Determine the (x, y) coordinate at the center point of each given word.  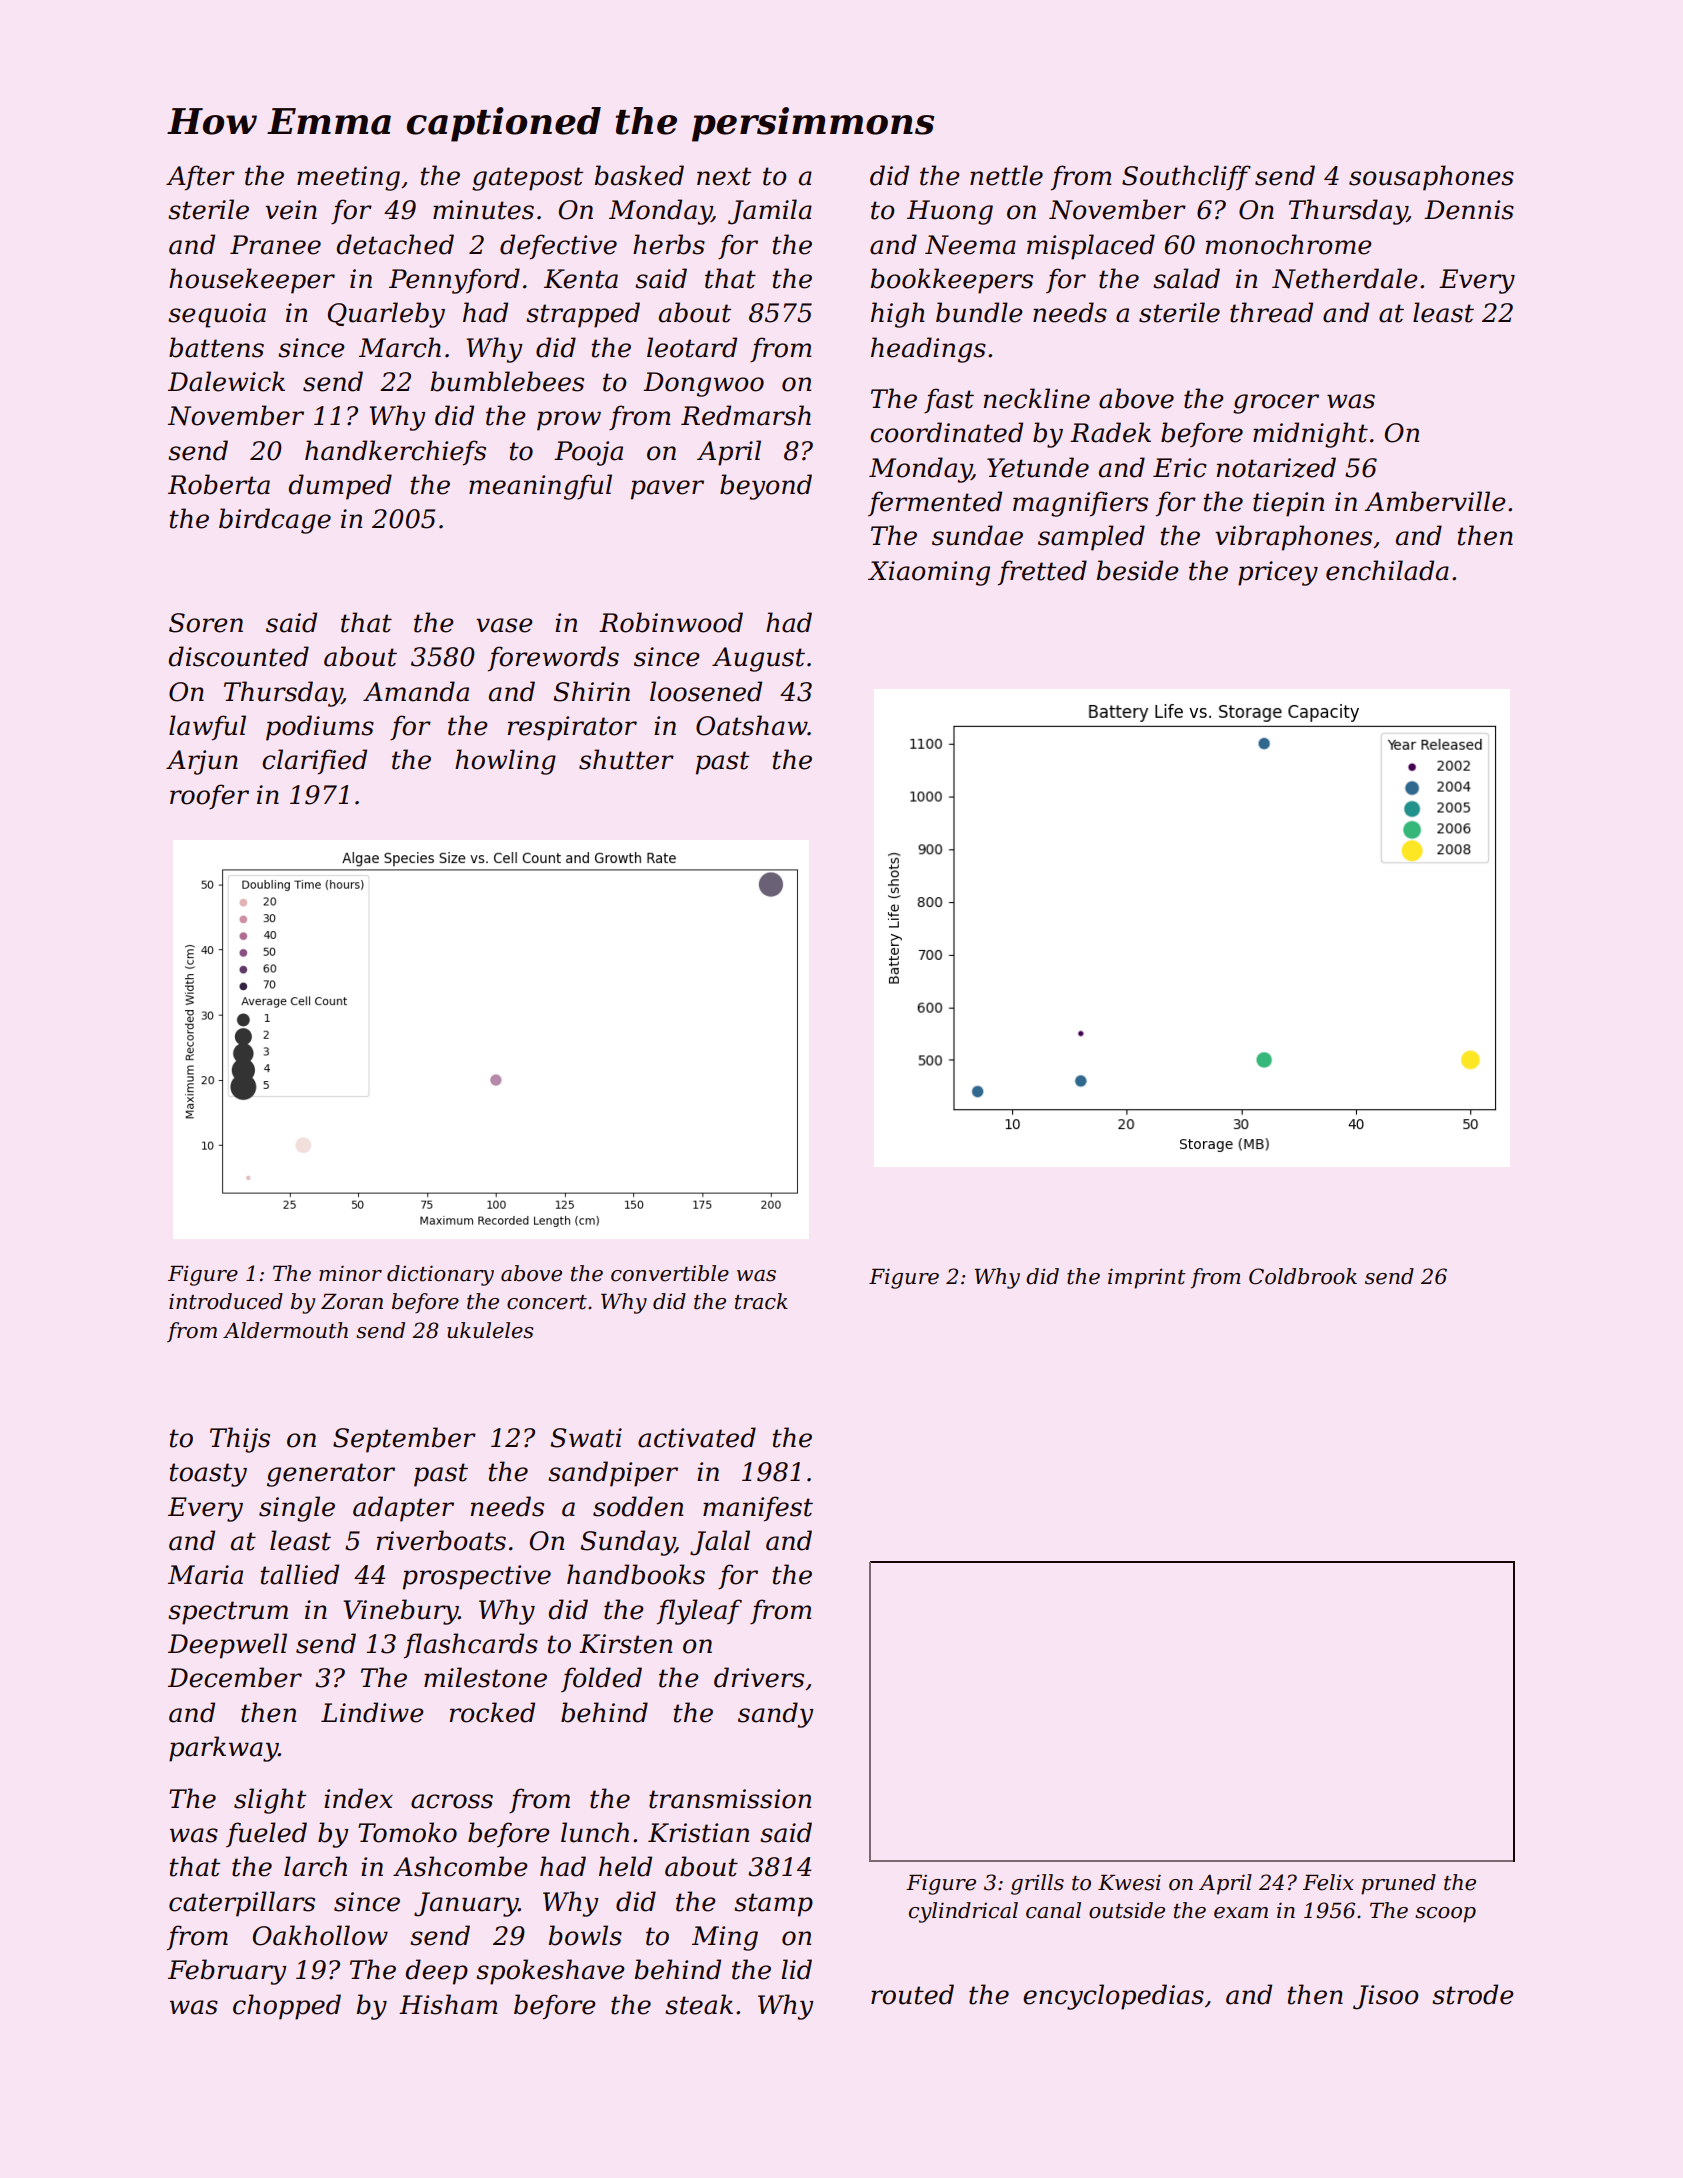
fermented (935, 503)
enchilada (1387, 570)
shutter (626, 759)
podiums (320, 728)
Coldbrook (1303, 1276)
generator (331, 1475)
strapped (583, 315)
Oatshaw (752, 725)
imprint (1147, 1278)
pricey (1278, 573)
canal (1053, 1910)
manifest (758, 1509)
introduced (226, 1301)
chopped (287, 2007)
